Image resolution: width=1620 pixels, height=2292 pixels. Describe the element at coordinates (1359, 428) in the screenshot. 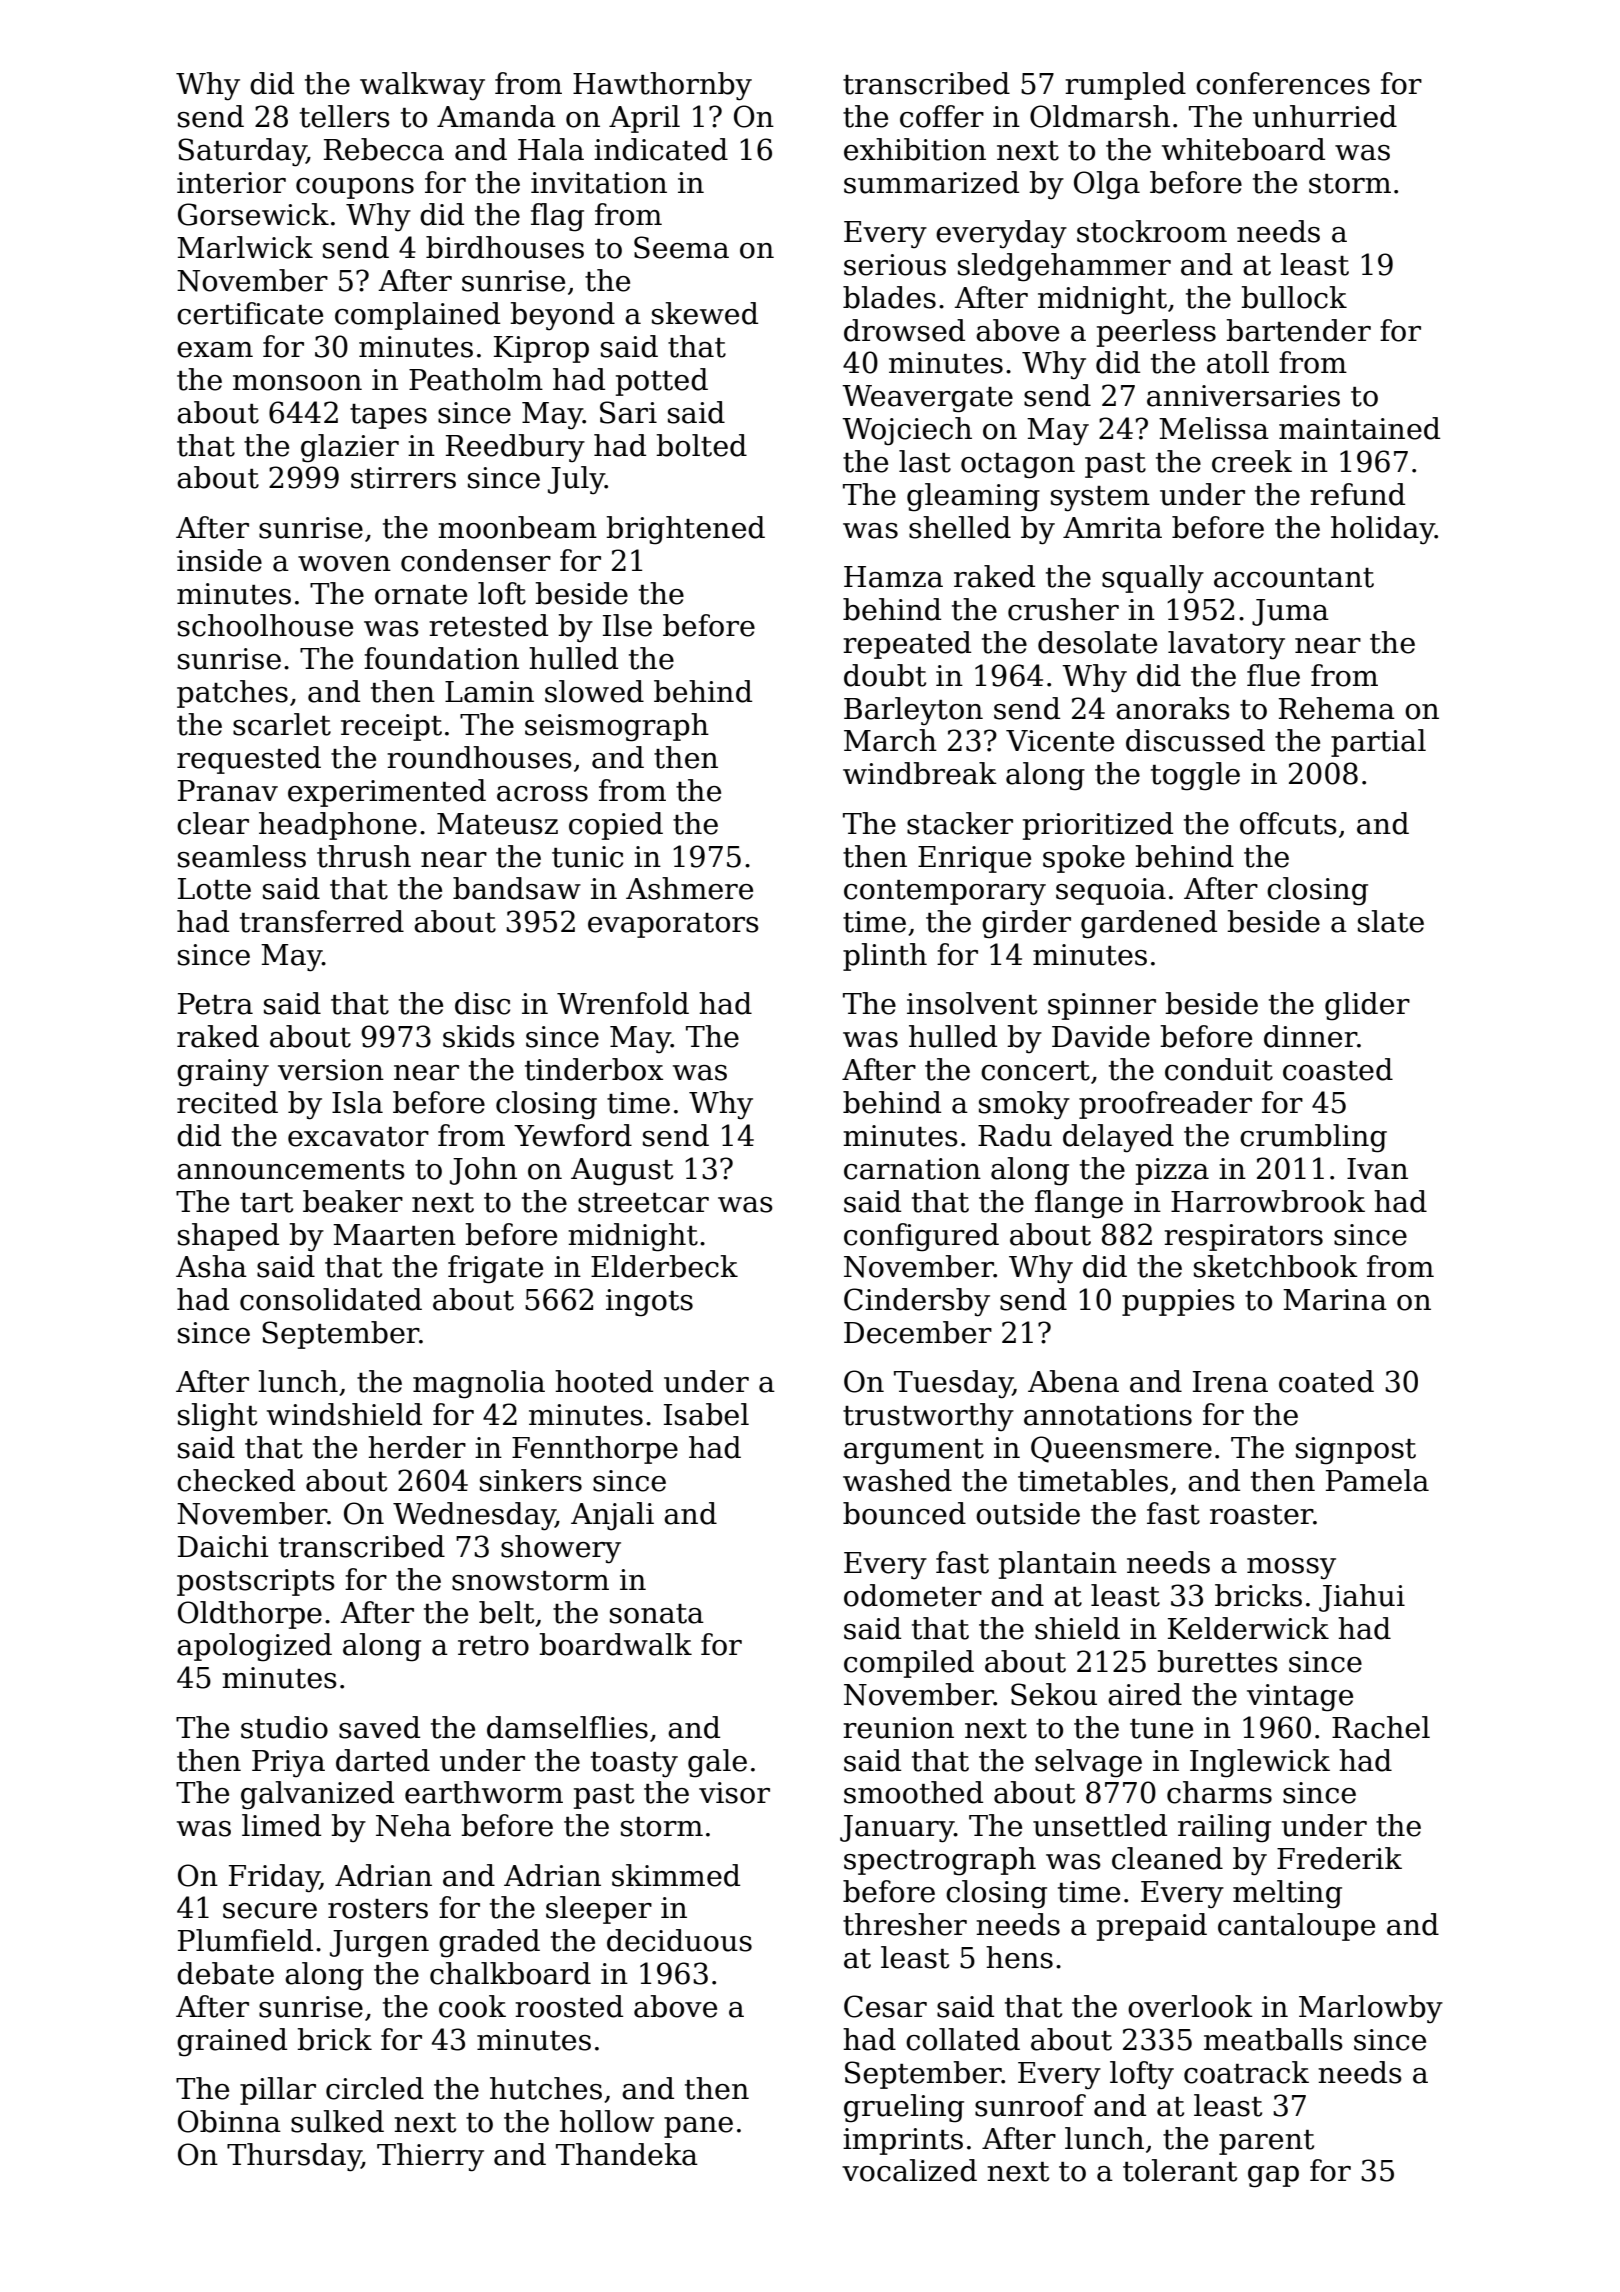

I see `maintained` at that location.
